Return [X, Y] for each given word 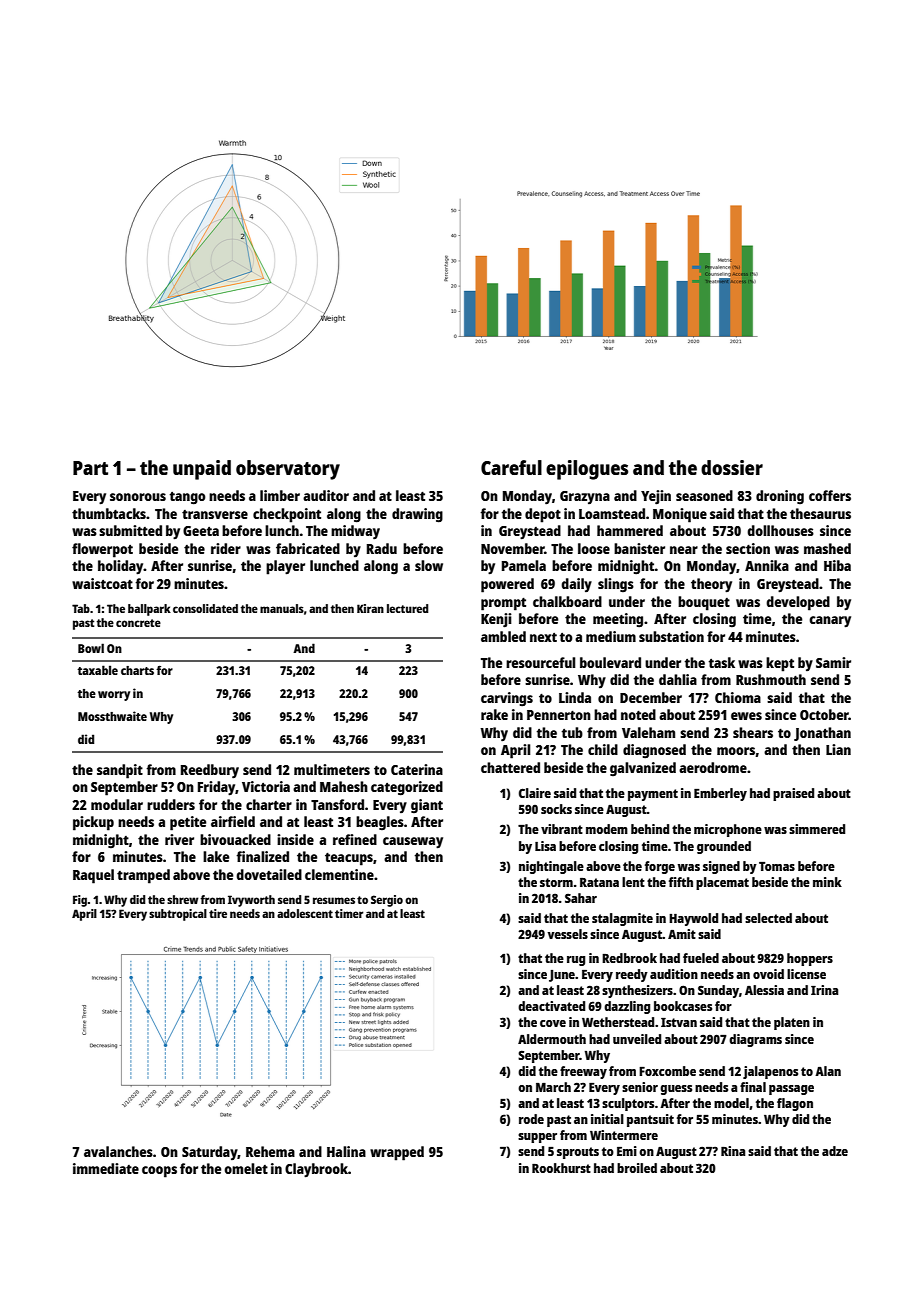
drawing [417, 515]
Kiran [370, 608]
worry [114, 696]
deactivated [551, 1006]
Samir [833, 662]
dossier [732, 467]
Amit [682, 934]
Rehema [270, 1151]
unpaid [202, 470]
